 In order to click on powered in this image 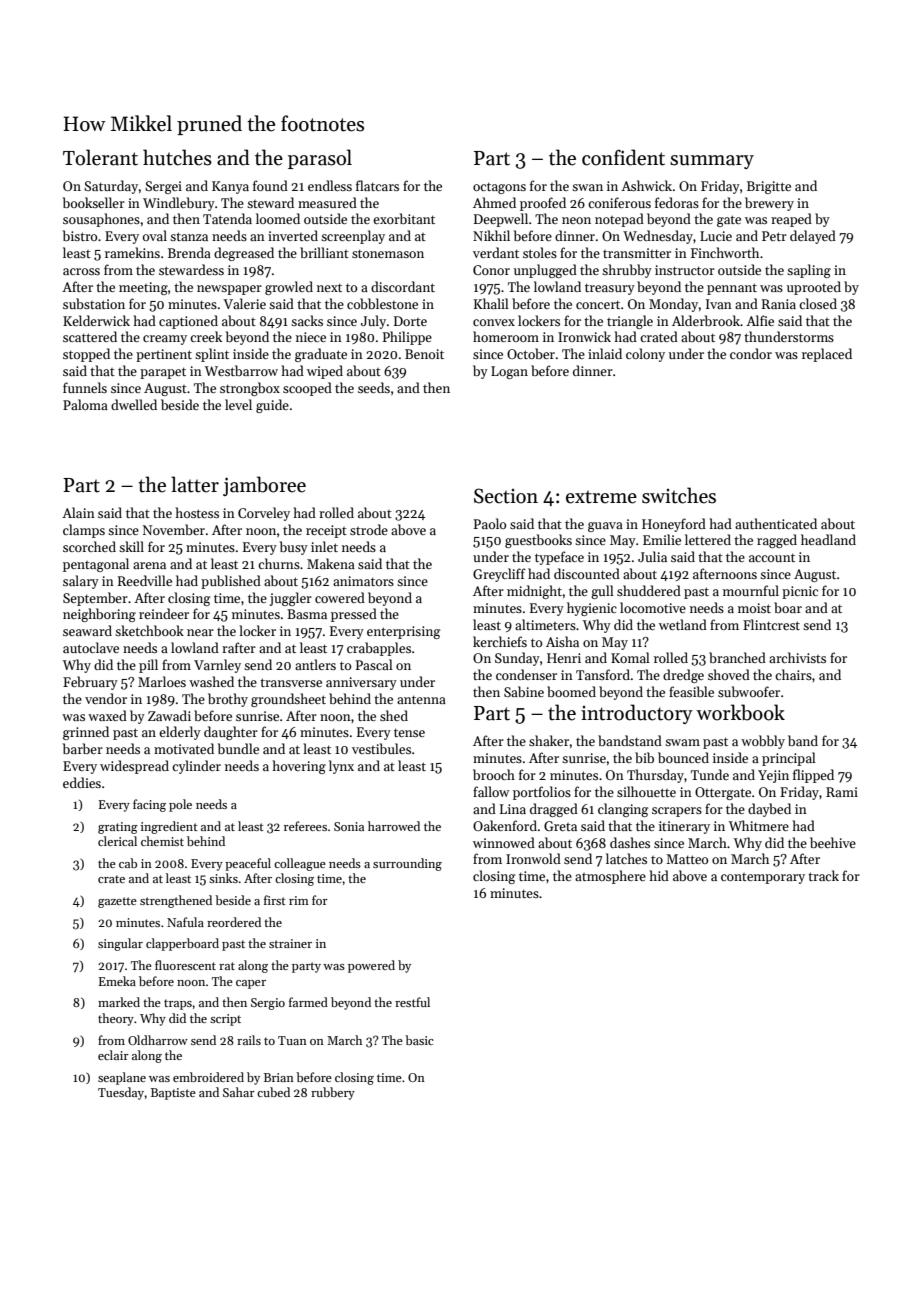, I will do `click(371, 966)`.
